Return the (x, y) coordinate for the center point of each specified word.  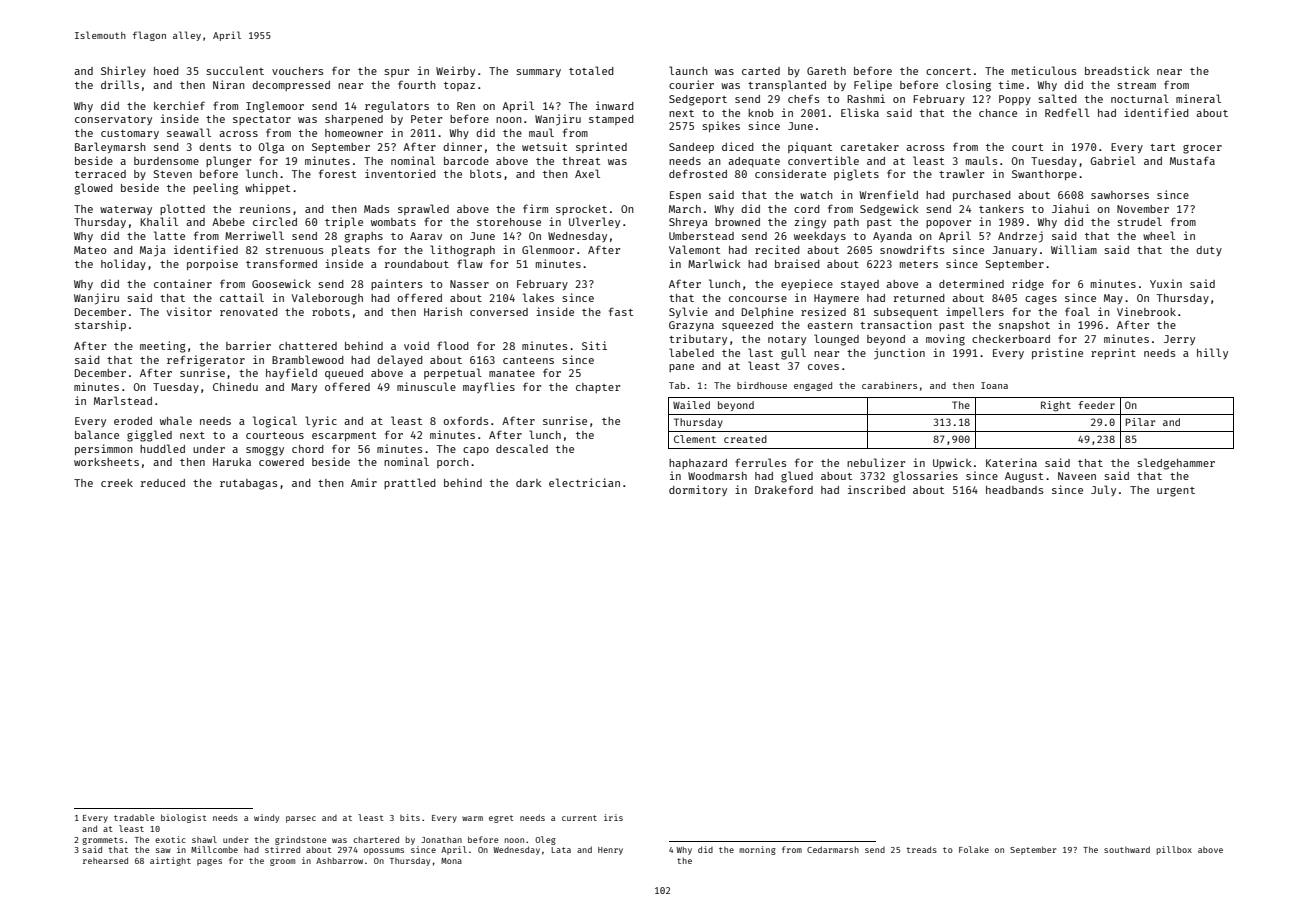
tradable (134, 817)
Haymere (836, 299)
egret (501, 819)
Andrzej (1020, 237)
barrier (248, 345)
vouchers (297, 71)
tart (1162, 147)
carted (761, 71)
